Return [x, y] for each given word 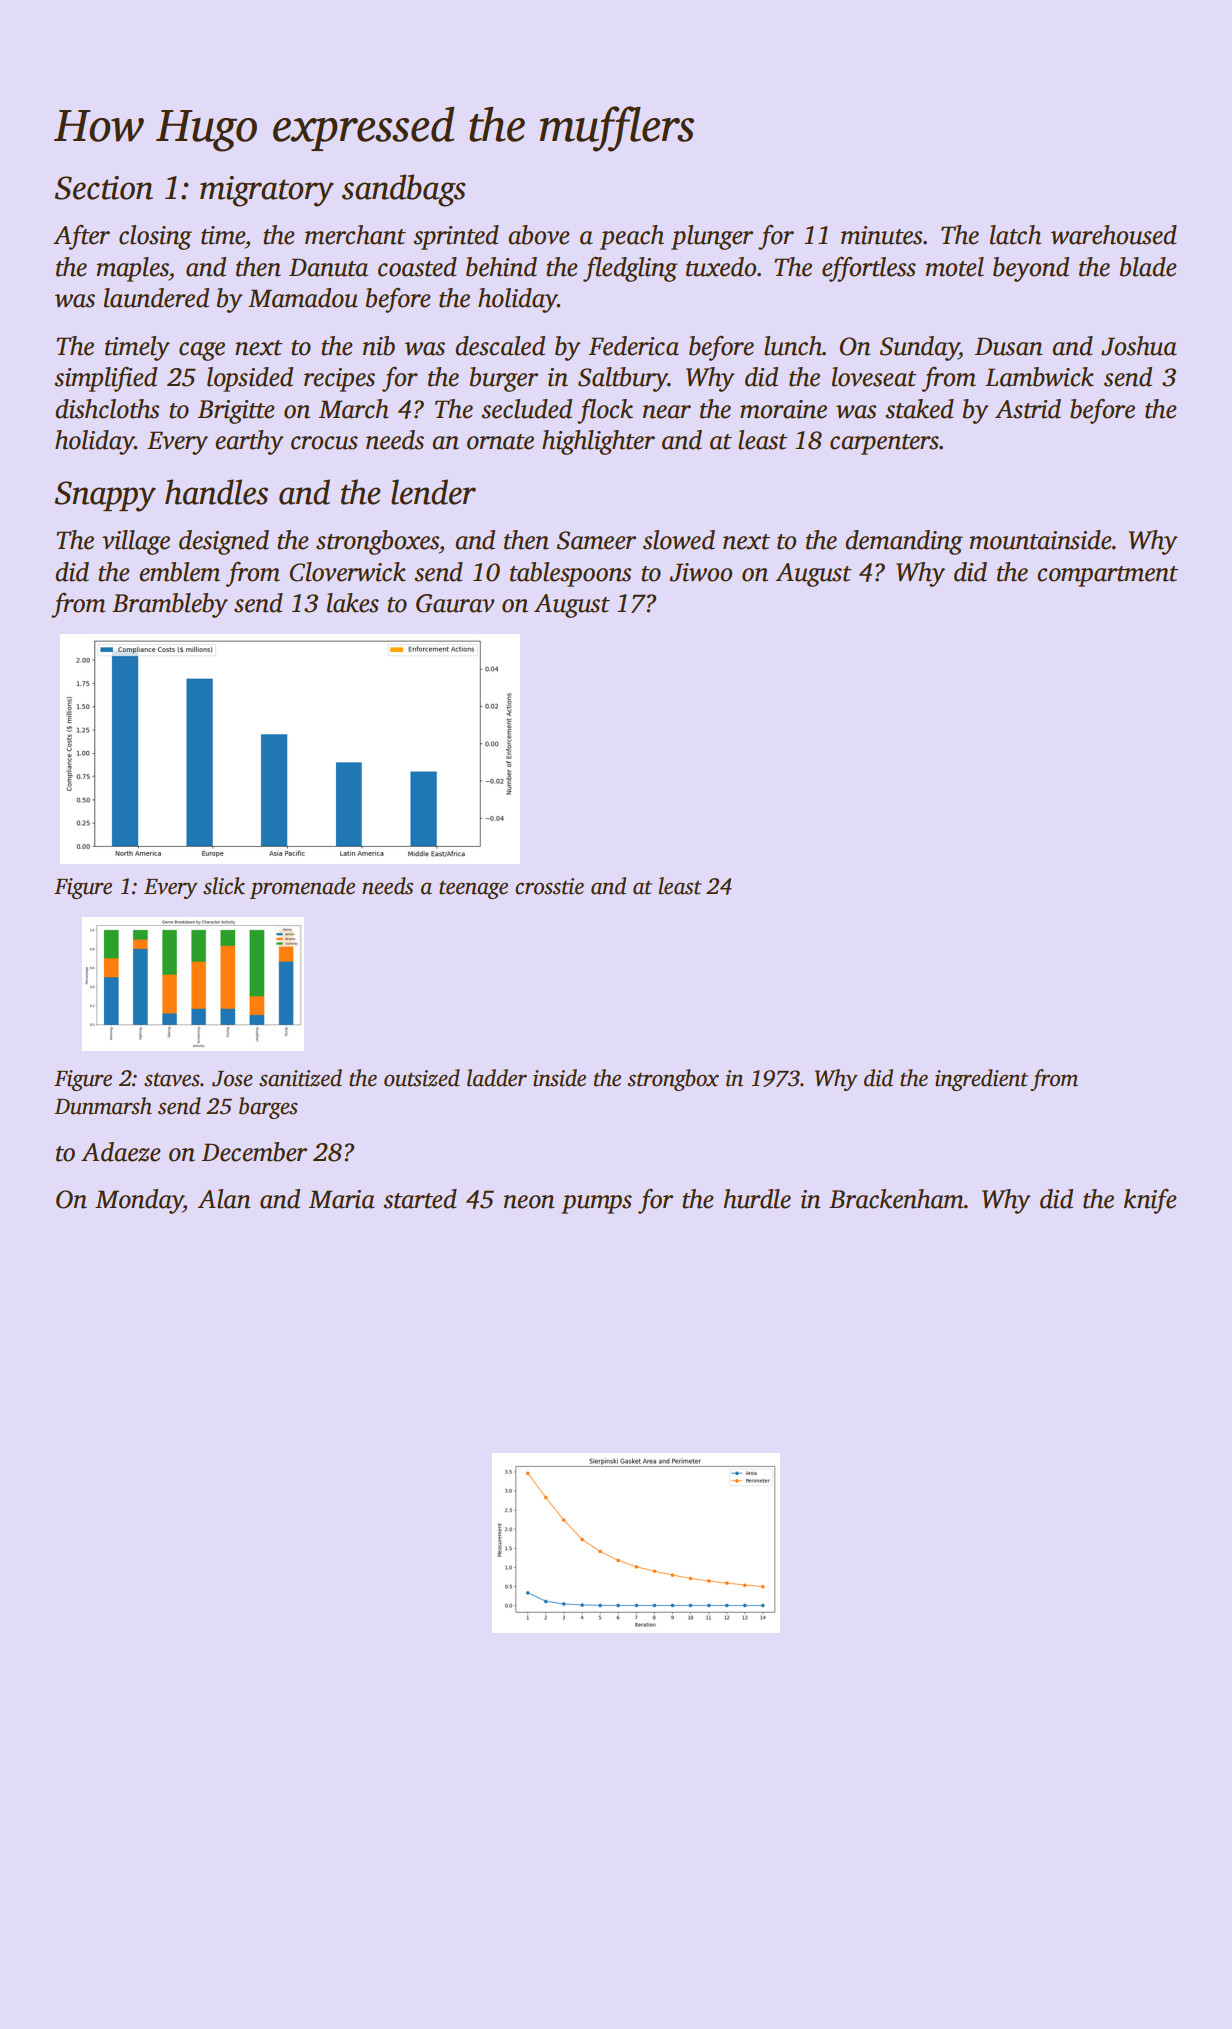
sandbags [404, 190]
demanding [904, 542]
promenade [302, 888]
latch [1015, 235]
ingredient [981, 1080]
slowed [679, 540]
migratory [267, 191]
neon [529, 1202]
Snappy [105, 496]
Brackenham [896, 1199]
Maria [342, 1199]
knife [1150, 1201]
